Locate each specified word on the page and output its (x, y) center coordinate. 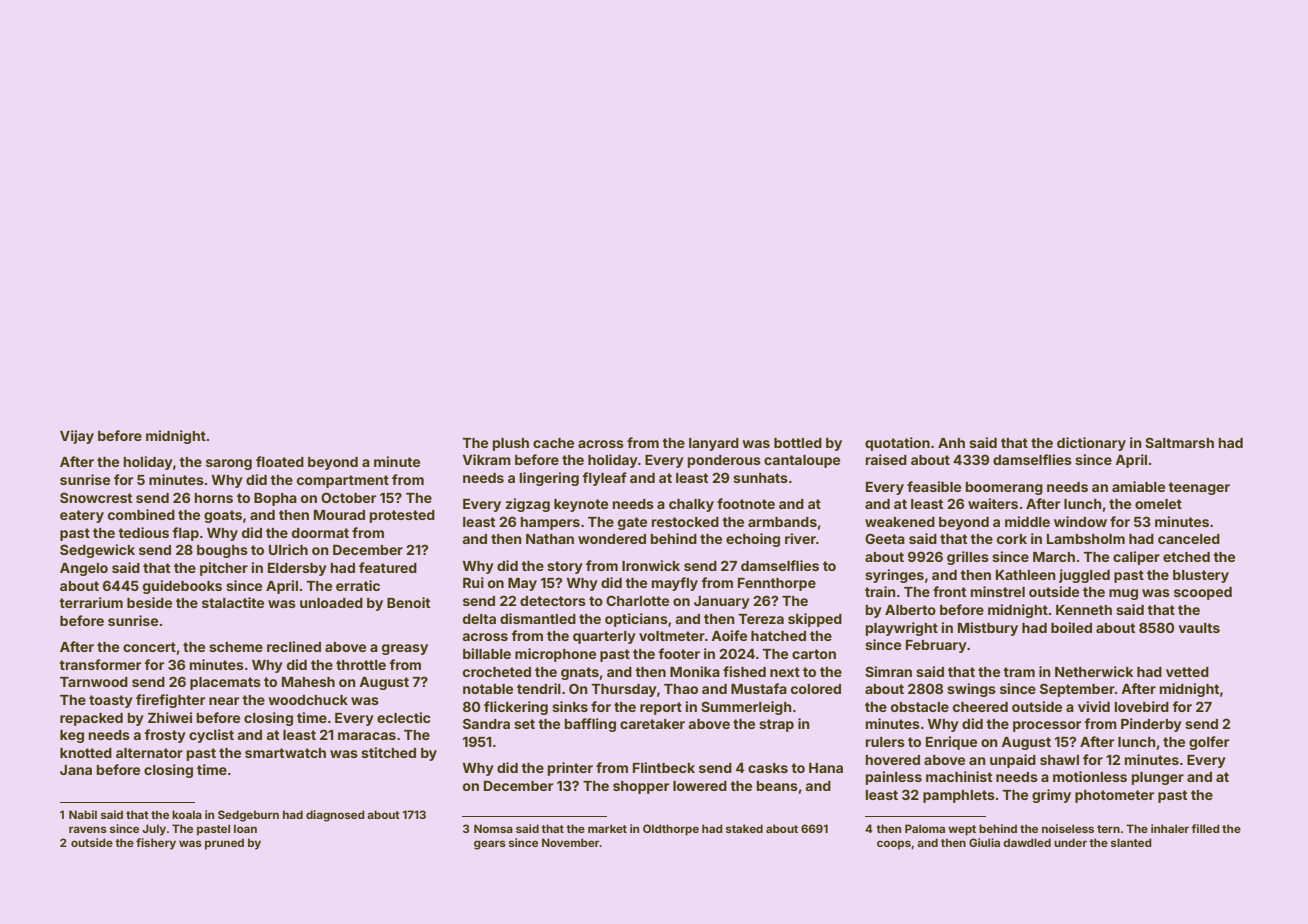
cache (553, 443)
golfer (1209, 743)
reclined (294, 646)
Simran (888, 671)
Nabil (83, 814)
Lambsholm (1086, 539)
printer (570, 769)
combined (141, 514)
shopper (641, 787)
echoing (753, 540)
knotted (86, 753)
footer (679, 653)
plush (511, 444)
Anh (951, 443)
